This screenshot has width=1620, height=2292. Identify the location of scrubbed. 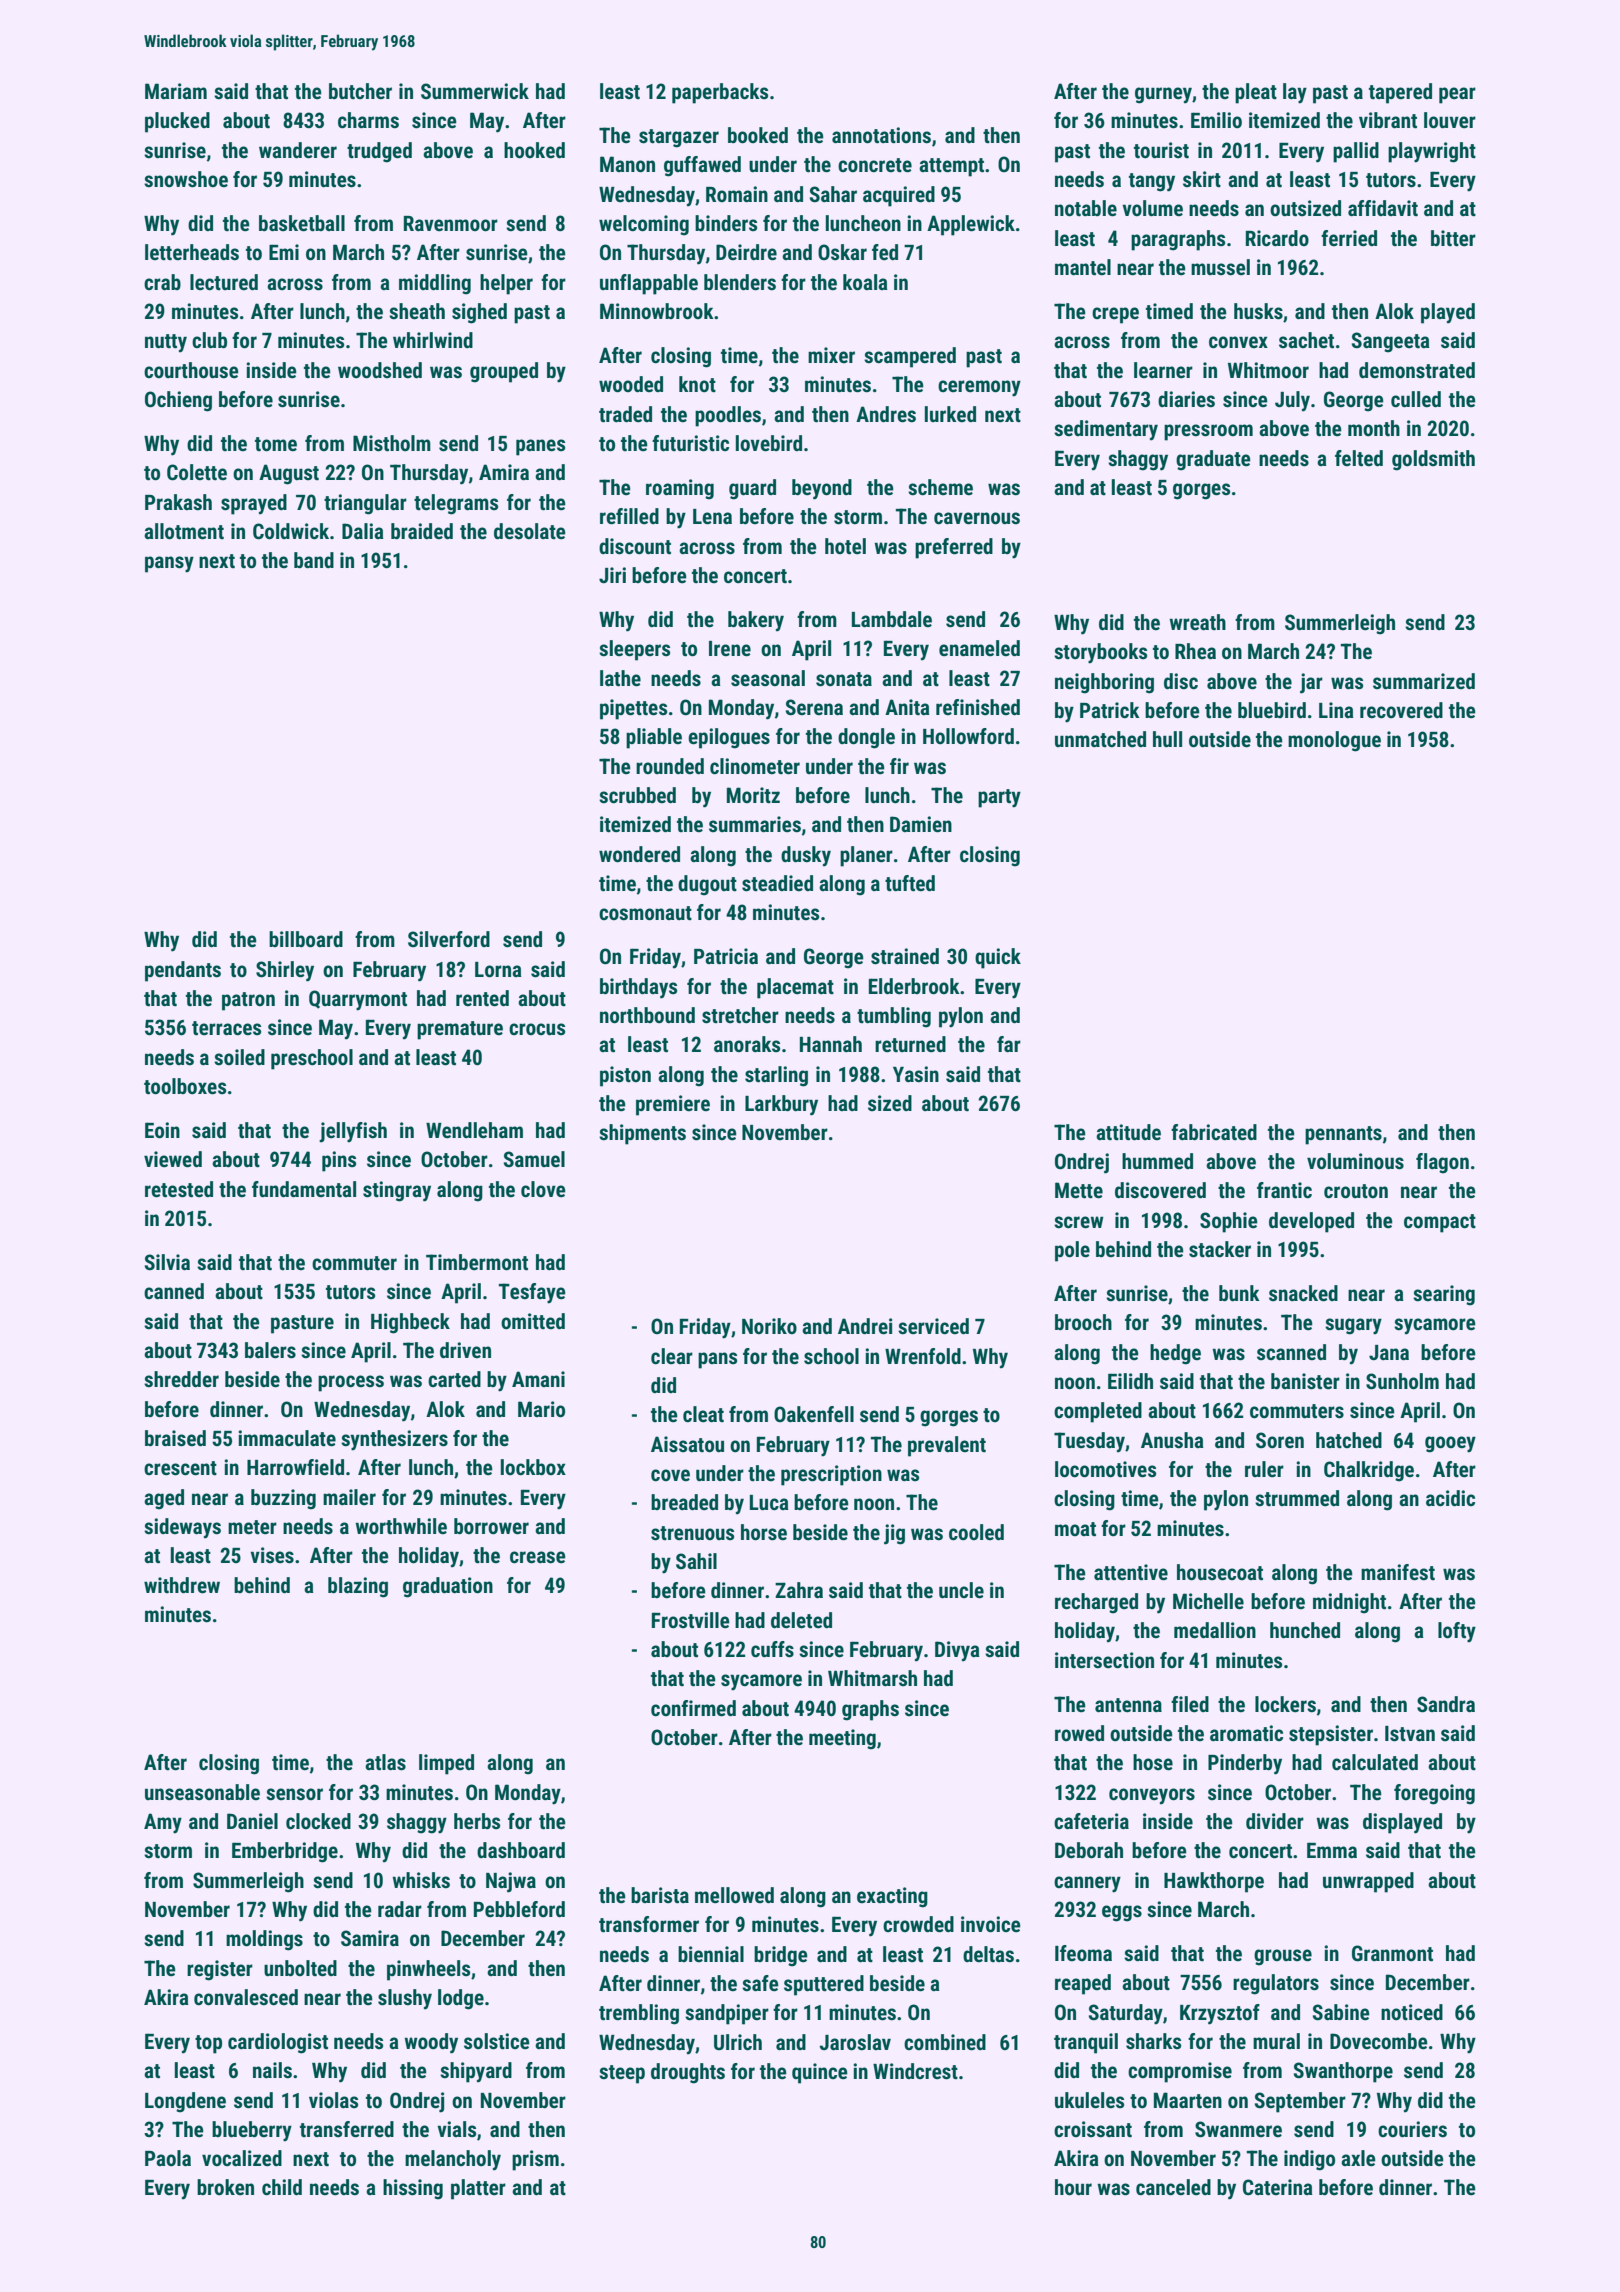
(637, 795).
